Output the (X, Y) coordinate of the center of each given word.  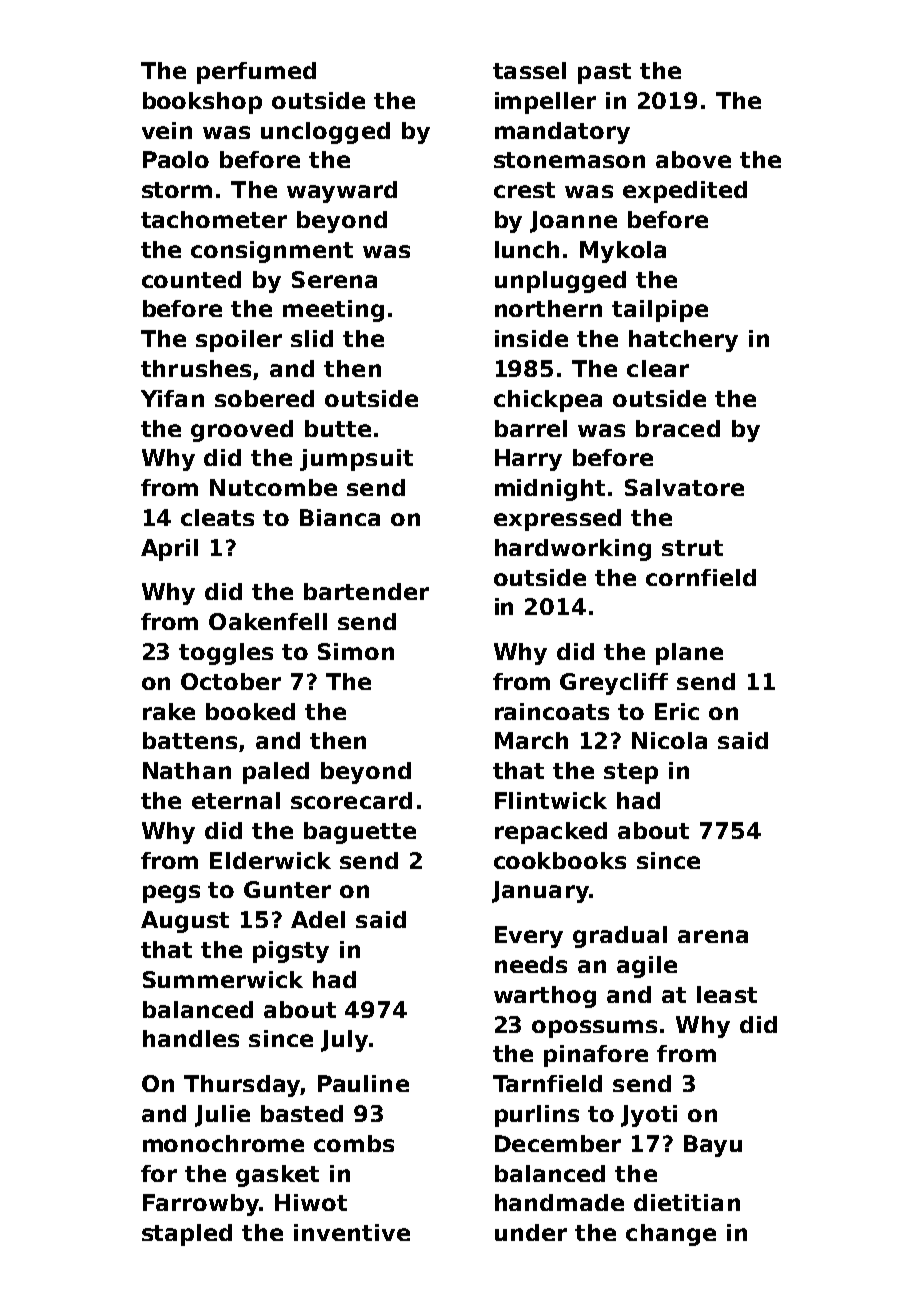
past (604, 73)
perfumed (256, 73)
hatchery (683, 341)
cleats (217, 517)
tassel (529, 70)
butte (338, 428)
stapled (187, 1235)
